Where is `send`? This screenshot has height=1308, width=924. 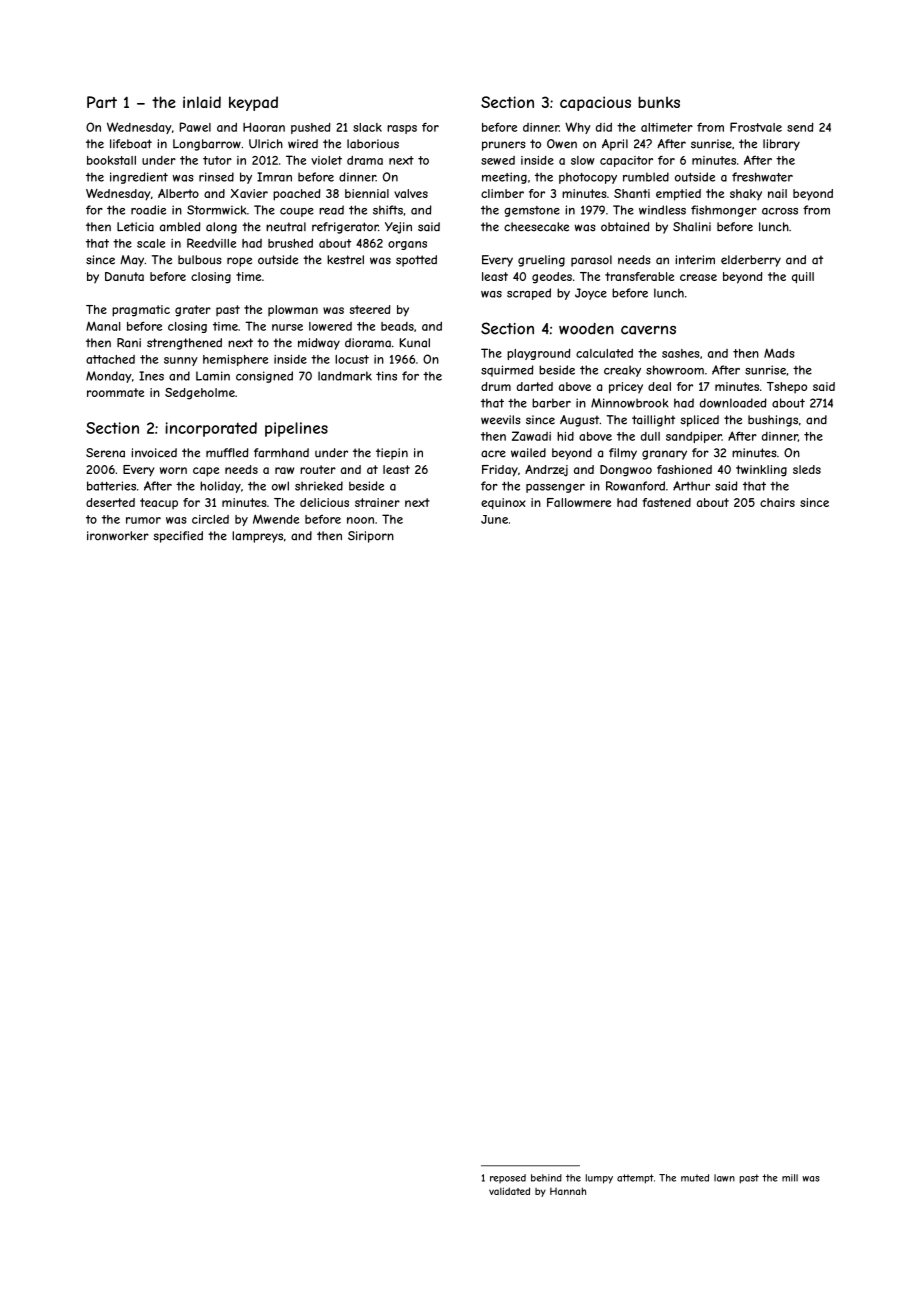 send is located at coordinates (800, 127).
